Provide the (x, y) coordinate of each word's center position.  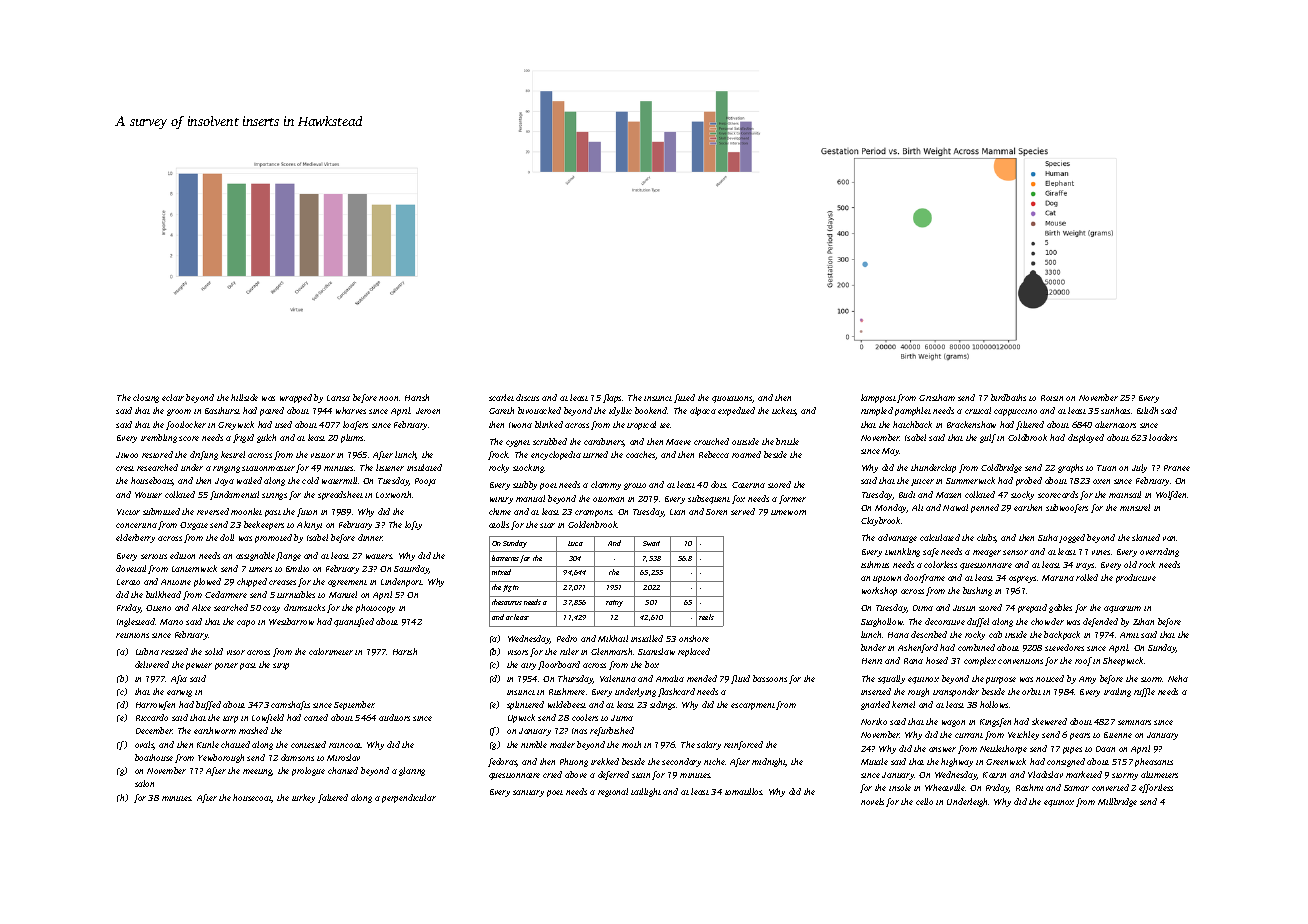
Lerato (128, 582)
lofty (413, 525)
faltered (333, 798)
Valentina (618, 678)
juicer (922, 482)
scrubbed (550, 441)
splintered (525, 705)
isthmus (875, 564)
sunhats (1115, 410)
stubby (525, 485)
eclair (173, 397)
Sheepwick (1123, 661)
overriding (1159, 552)
